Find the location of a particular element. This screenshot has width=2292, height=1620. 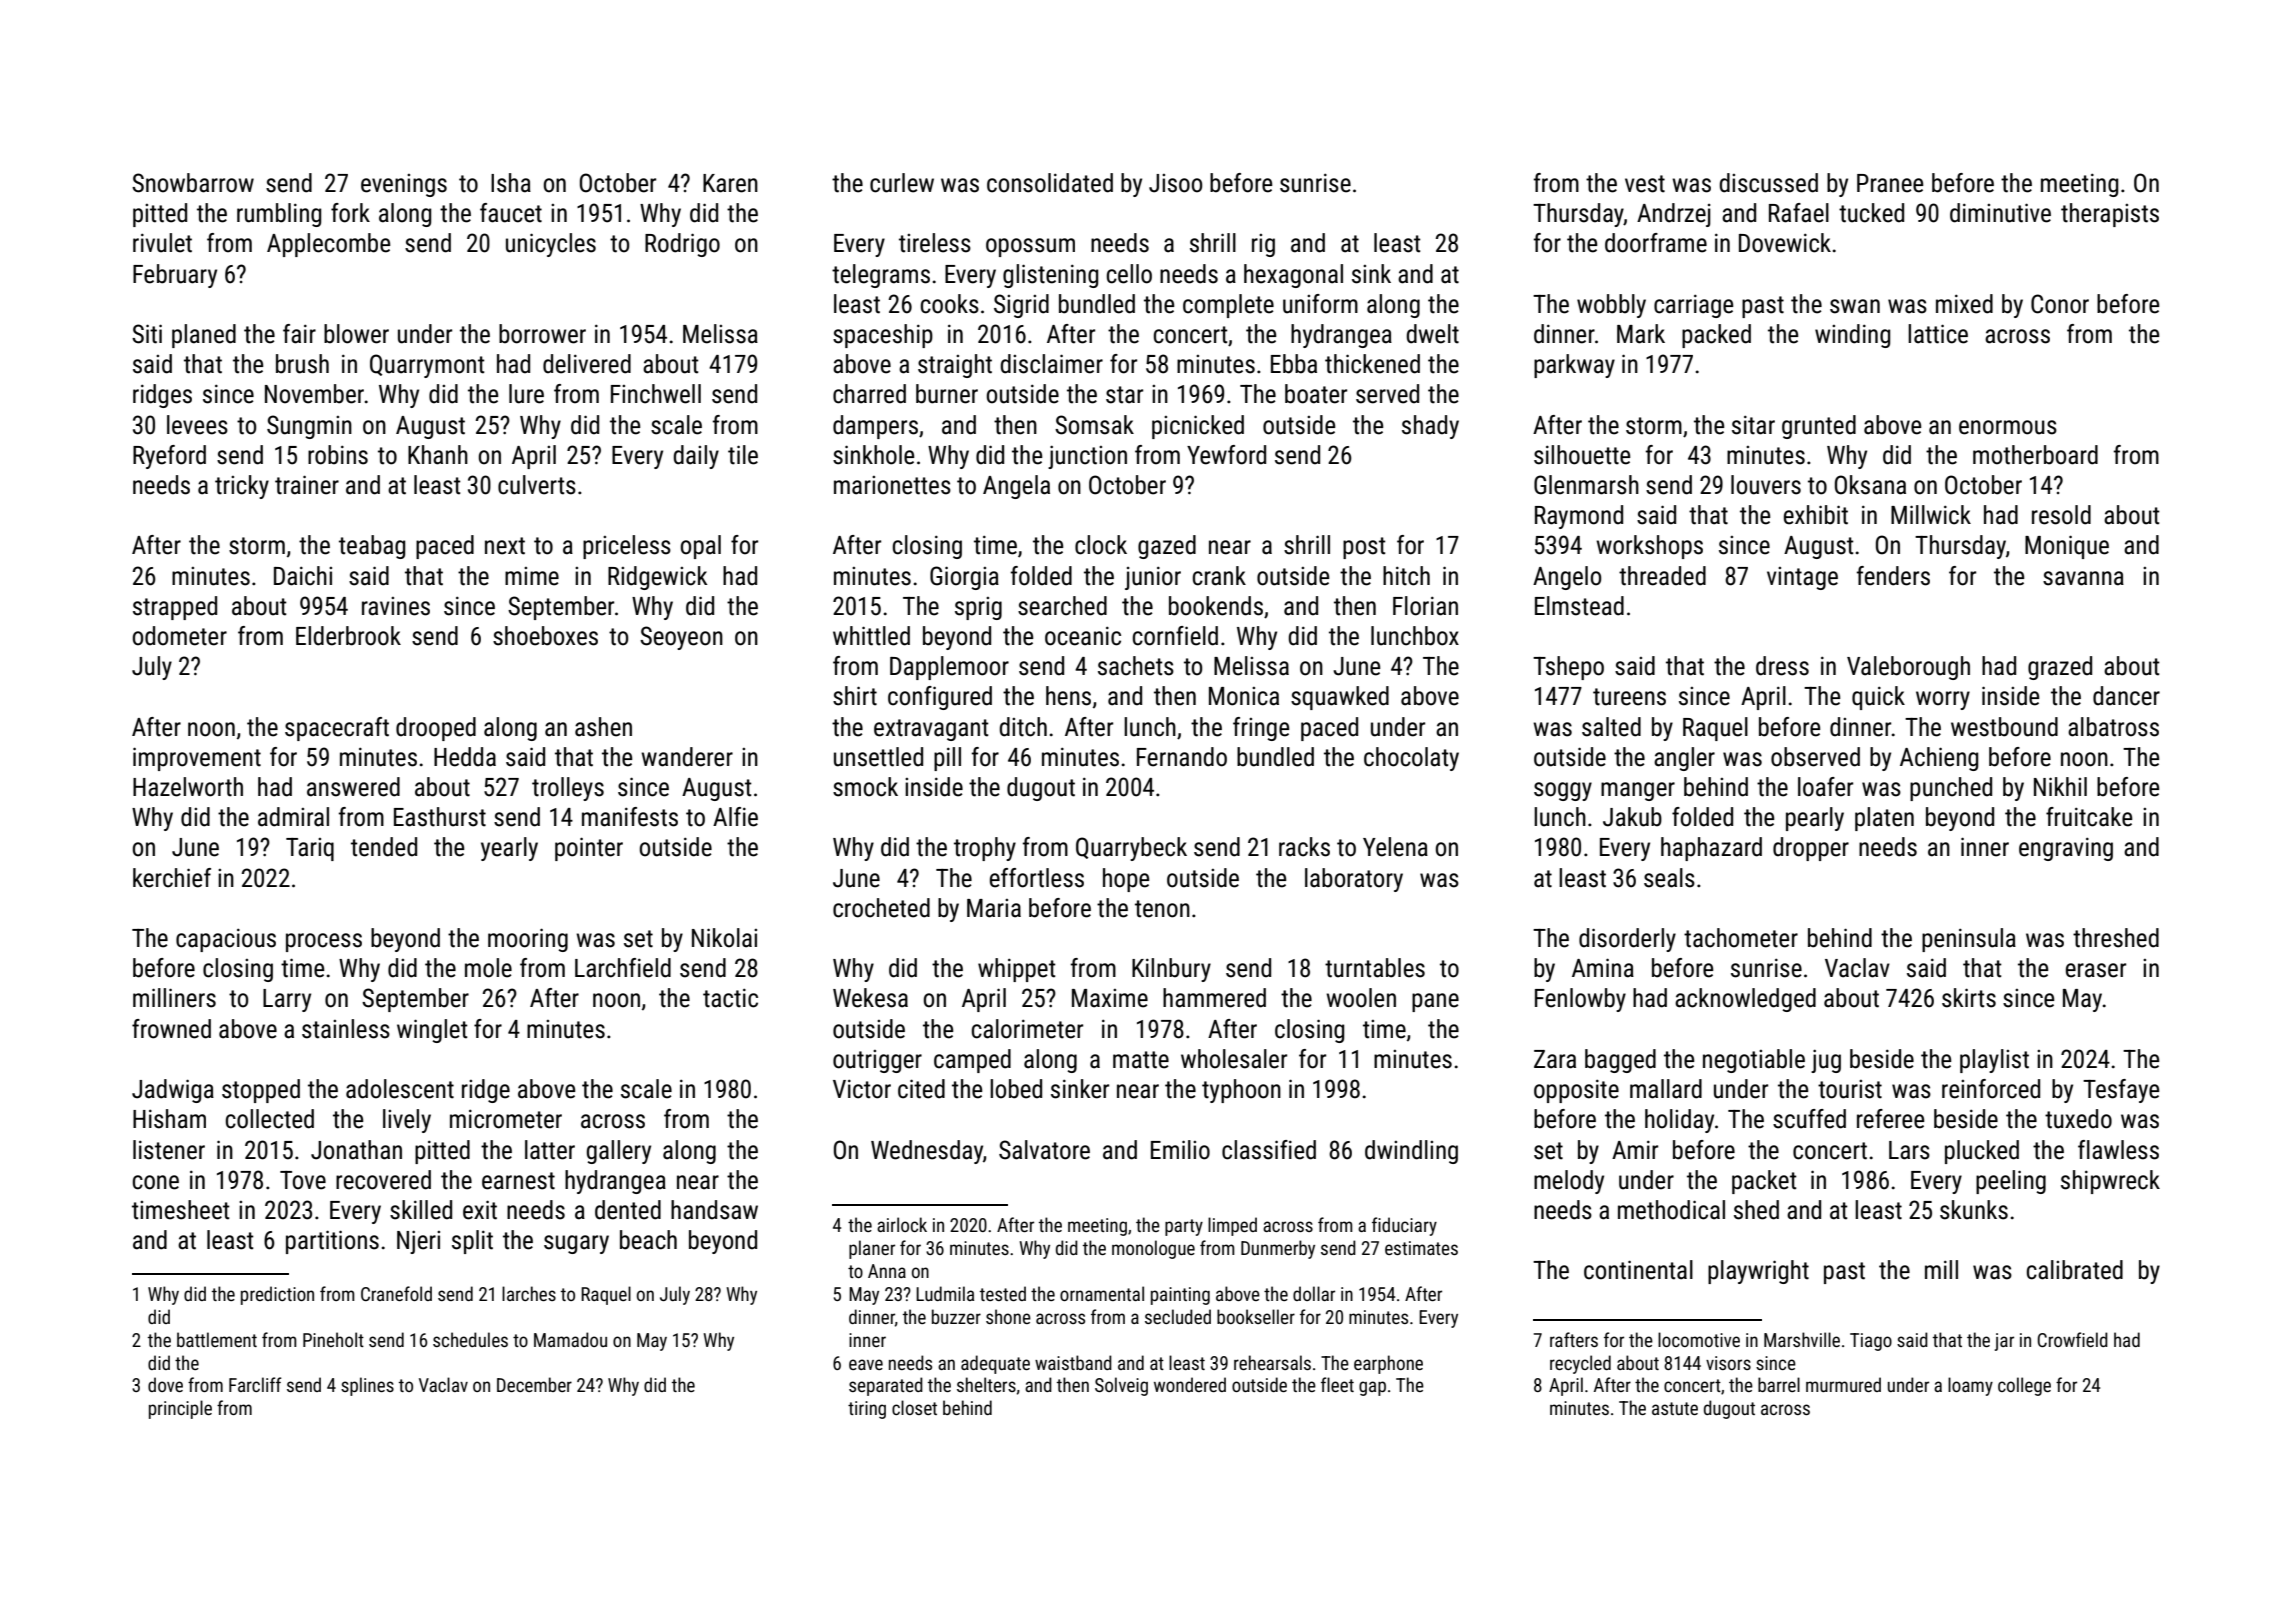

mixed is located at coordinates (1964, 304).
